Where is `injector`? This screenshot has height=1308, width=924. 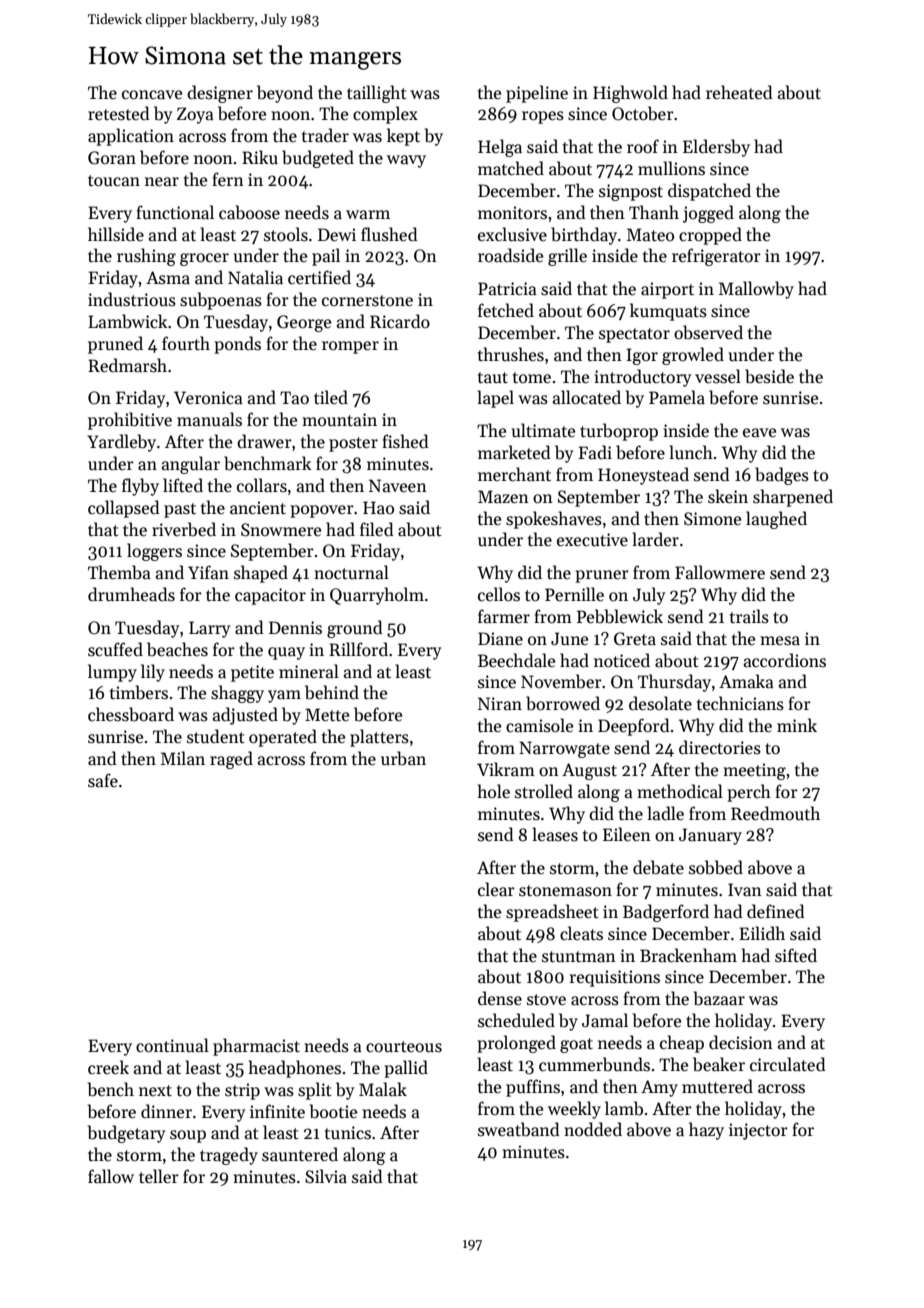 injector is located at coordinates (758, 1131).
